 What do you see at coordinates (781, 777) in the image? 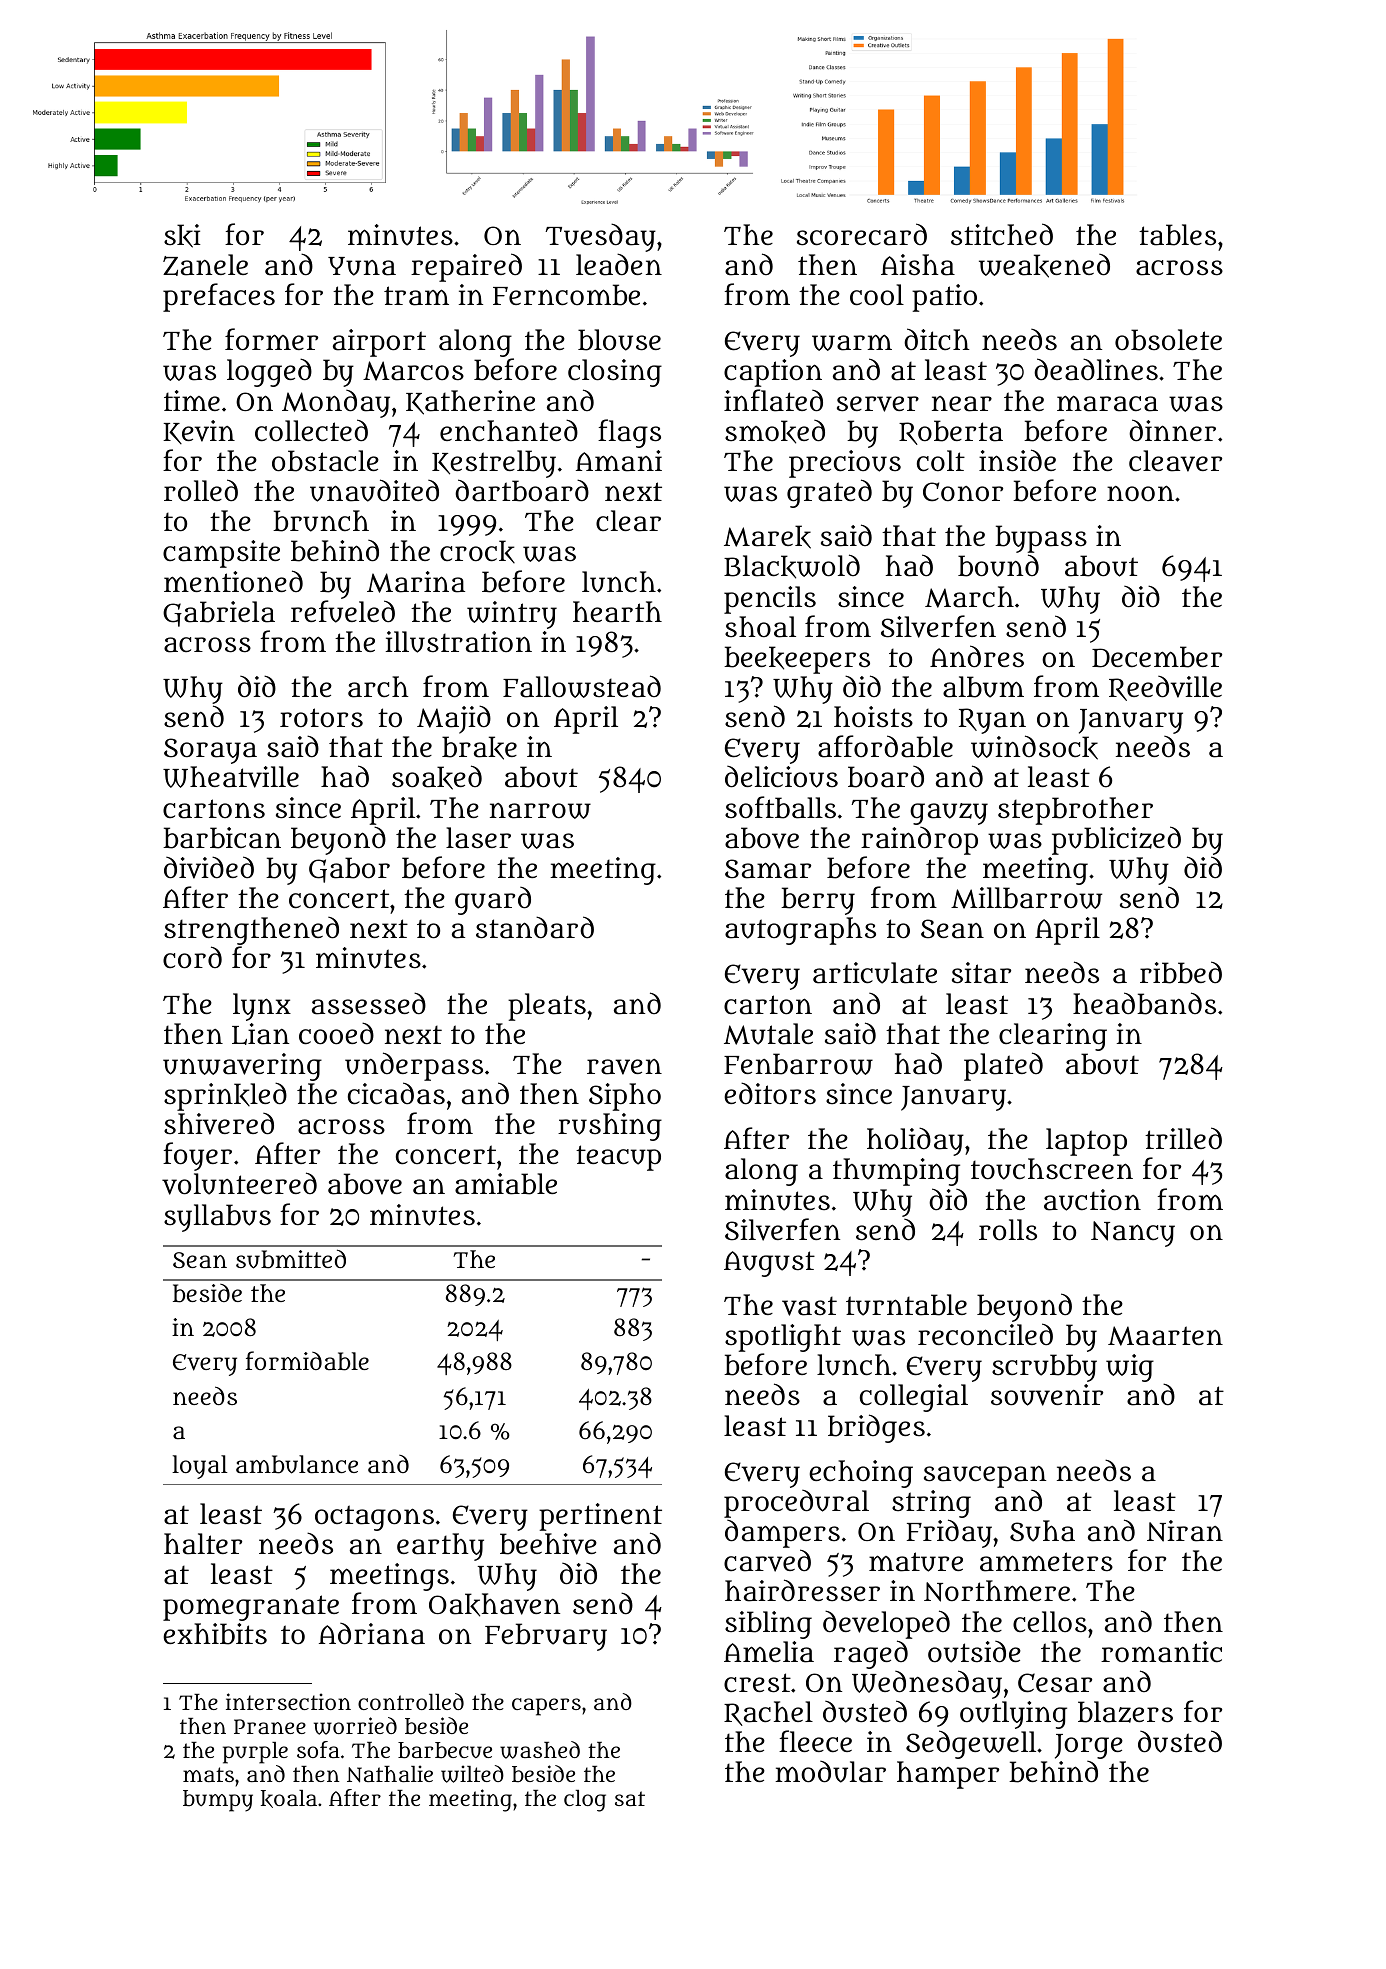
I see `delicious` at bounding box center [781, 777].
